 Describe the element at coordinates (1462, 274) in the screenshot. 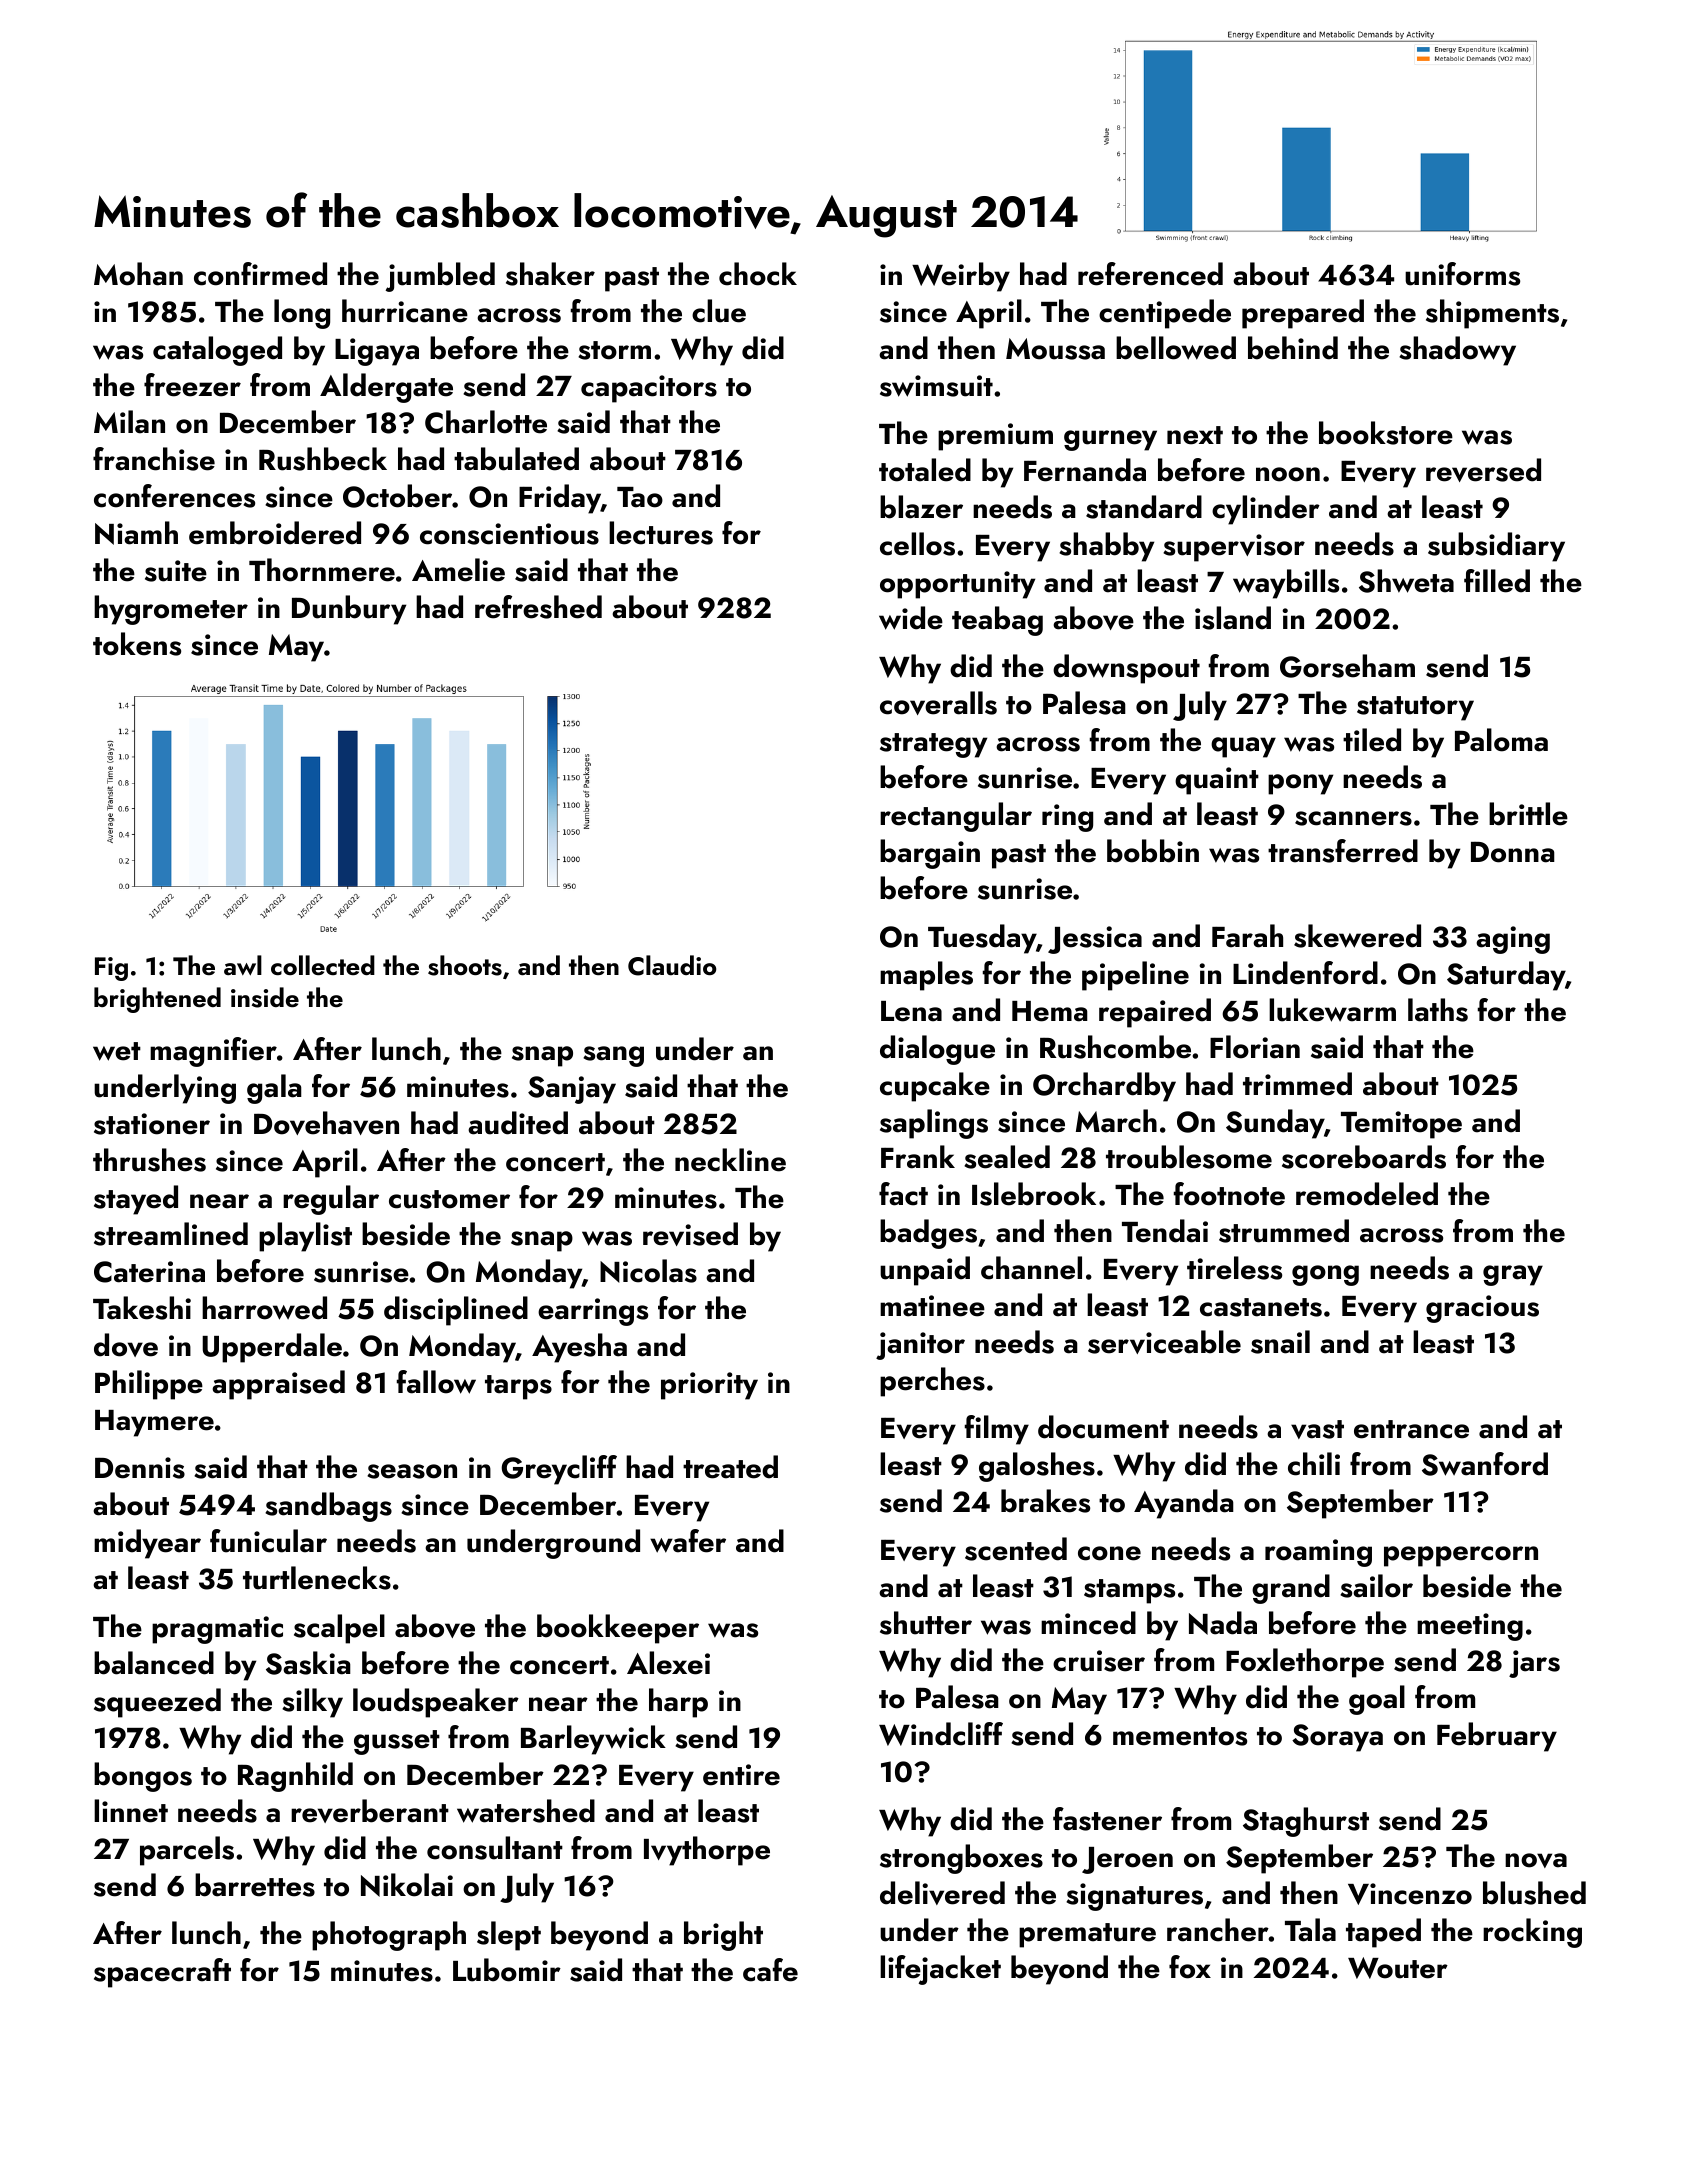

I see `uniforms` at that location.
